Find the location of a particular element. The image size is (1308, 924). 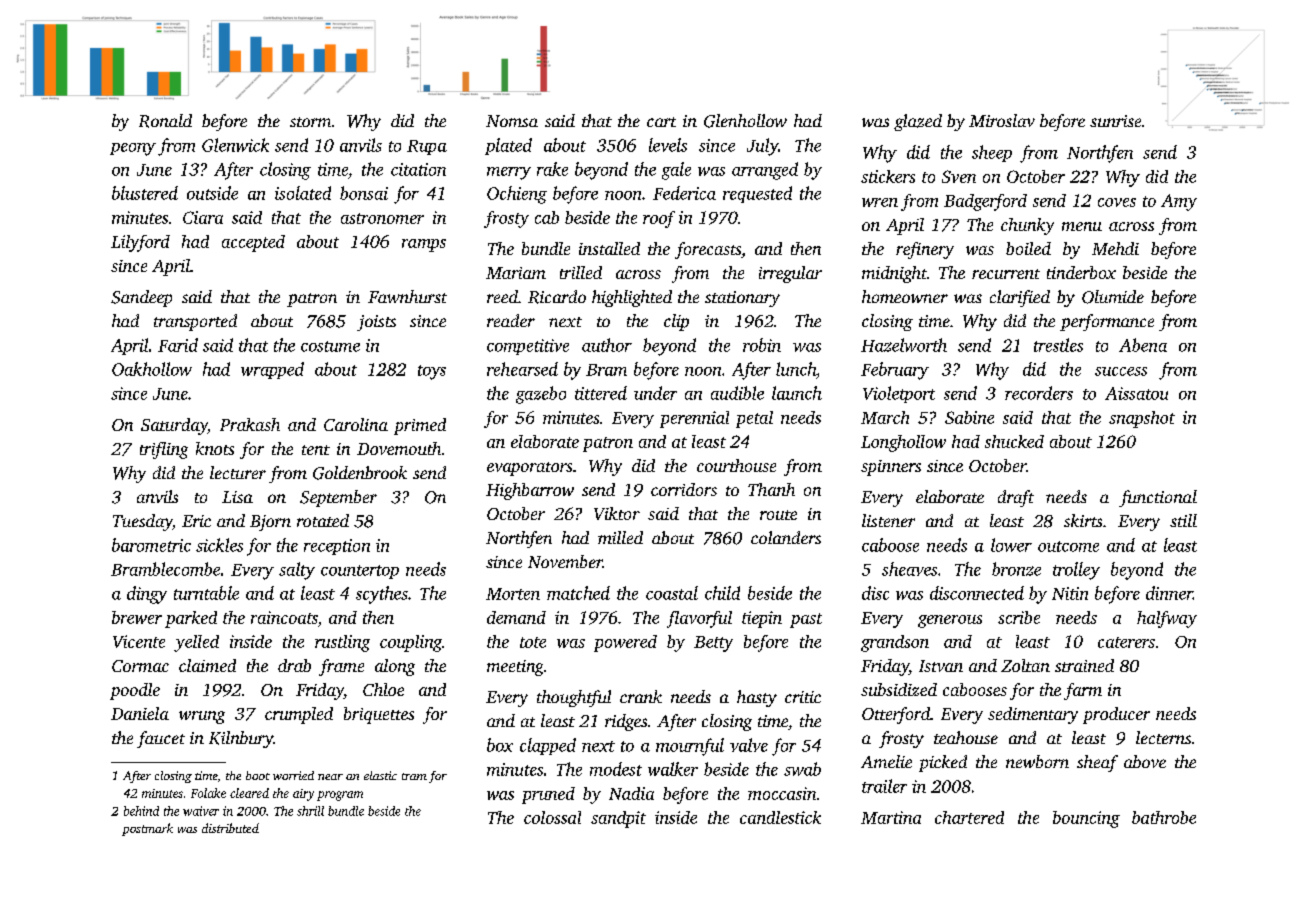

Aissatou is located at coordinates (1136, 393).
